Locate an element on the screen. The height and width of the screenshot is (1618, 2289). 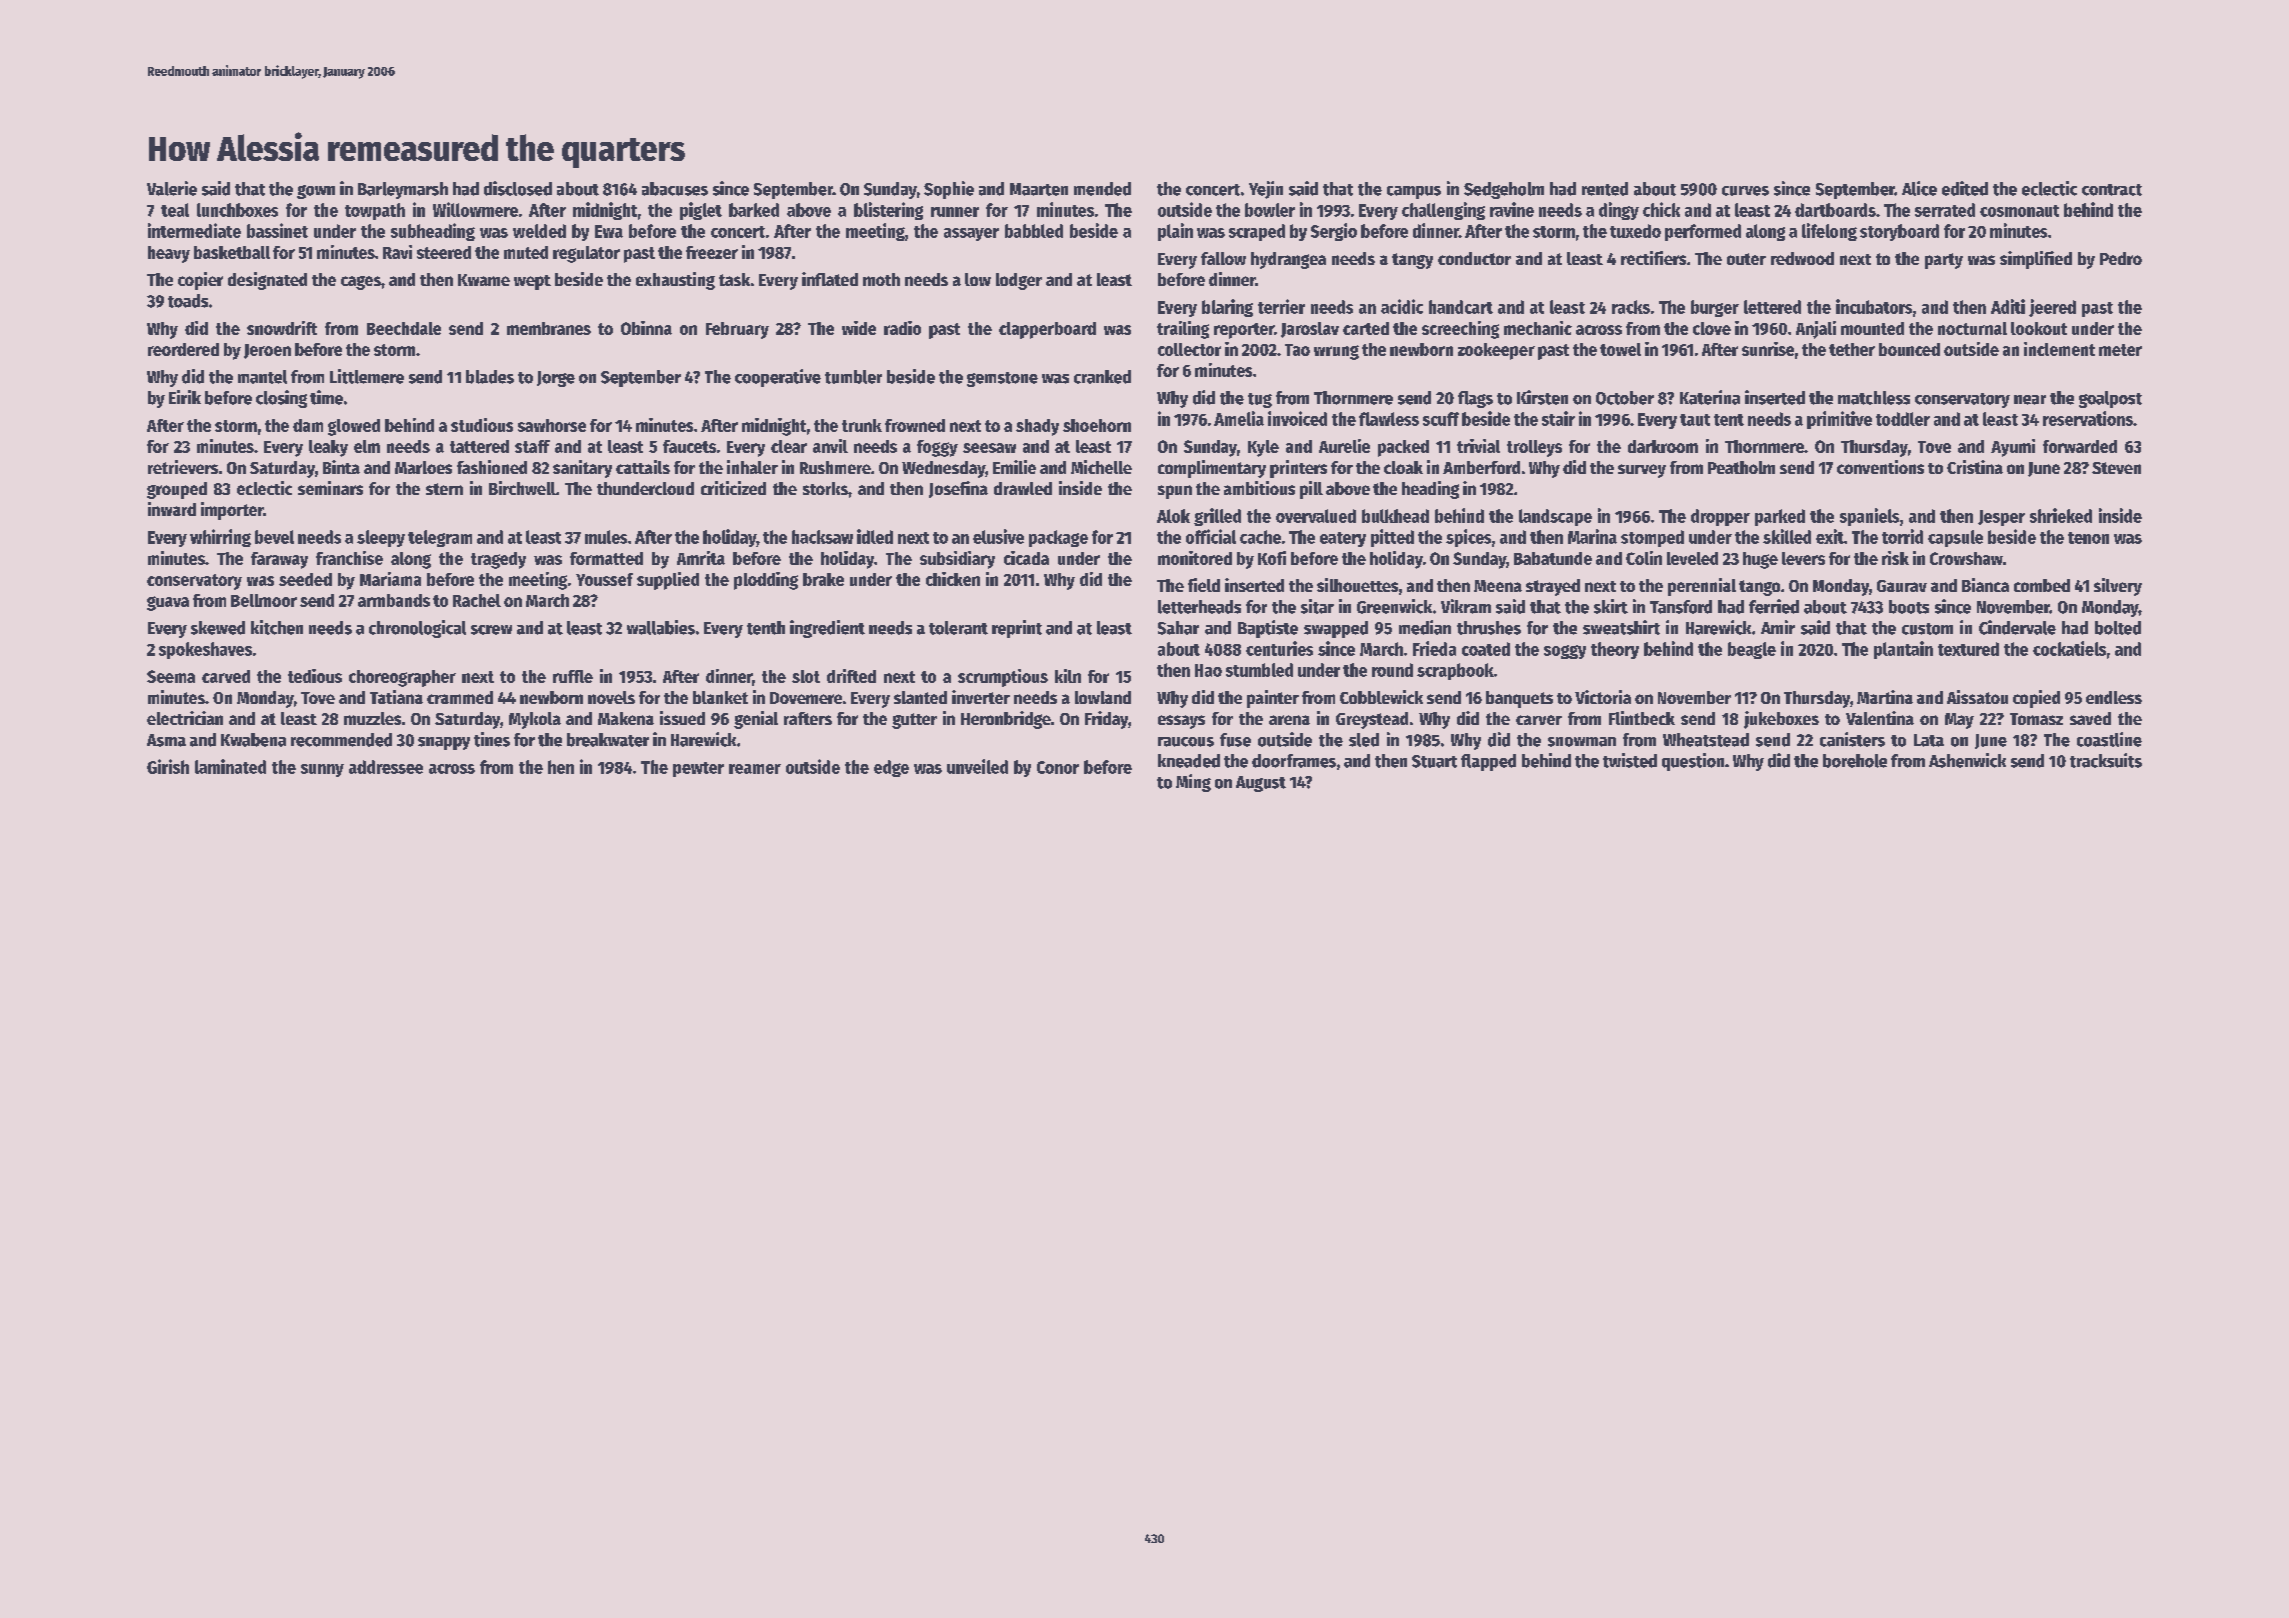
Maarten is located at coordinates (1039, 189).
